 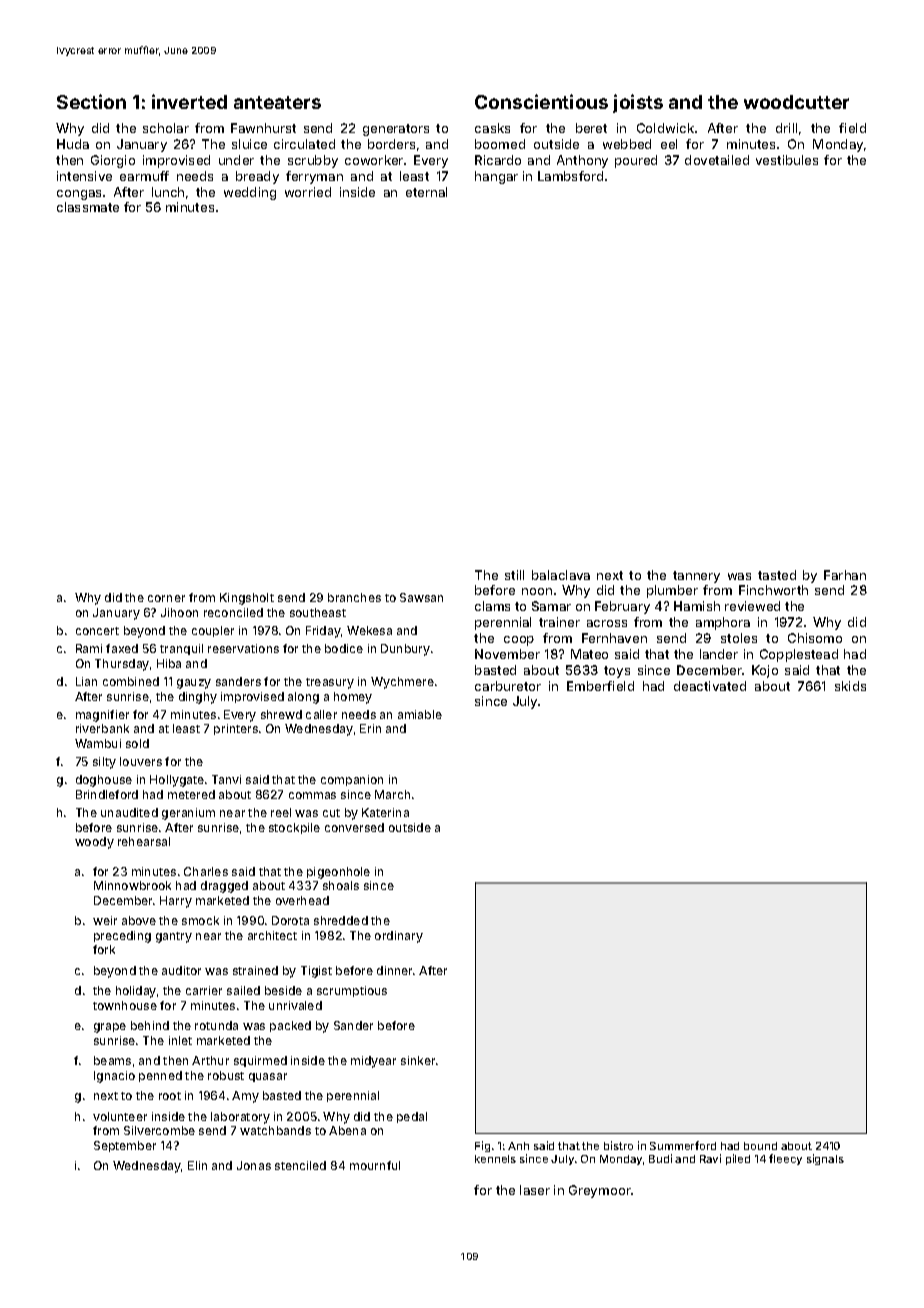 What do you see at coordinates (710, 686) in the screenshot?
I see `deactivated` at bounding box center [710, 686].
